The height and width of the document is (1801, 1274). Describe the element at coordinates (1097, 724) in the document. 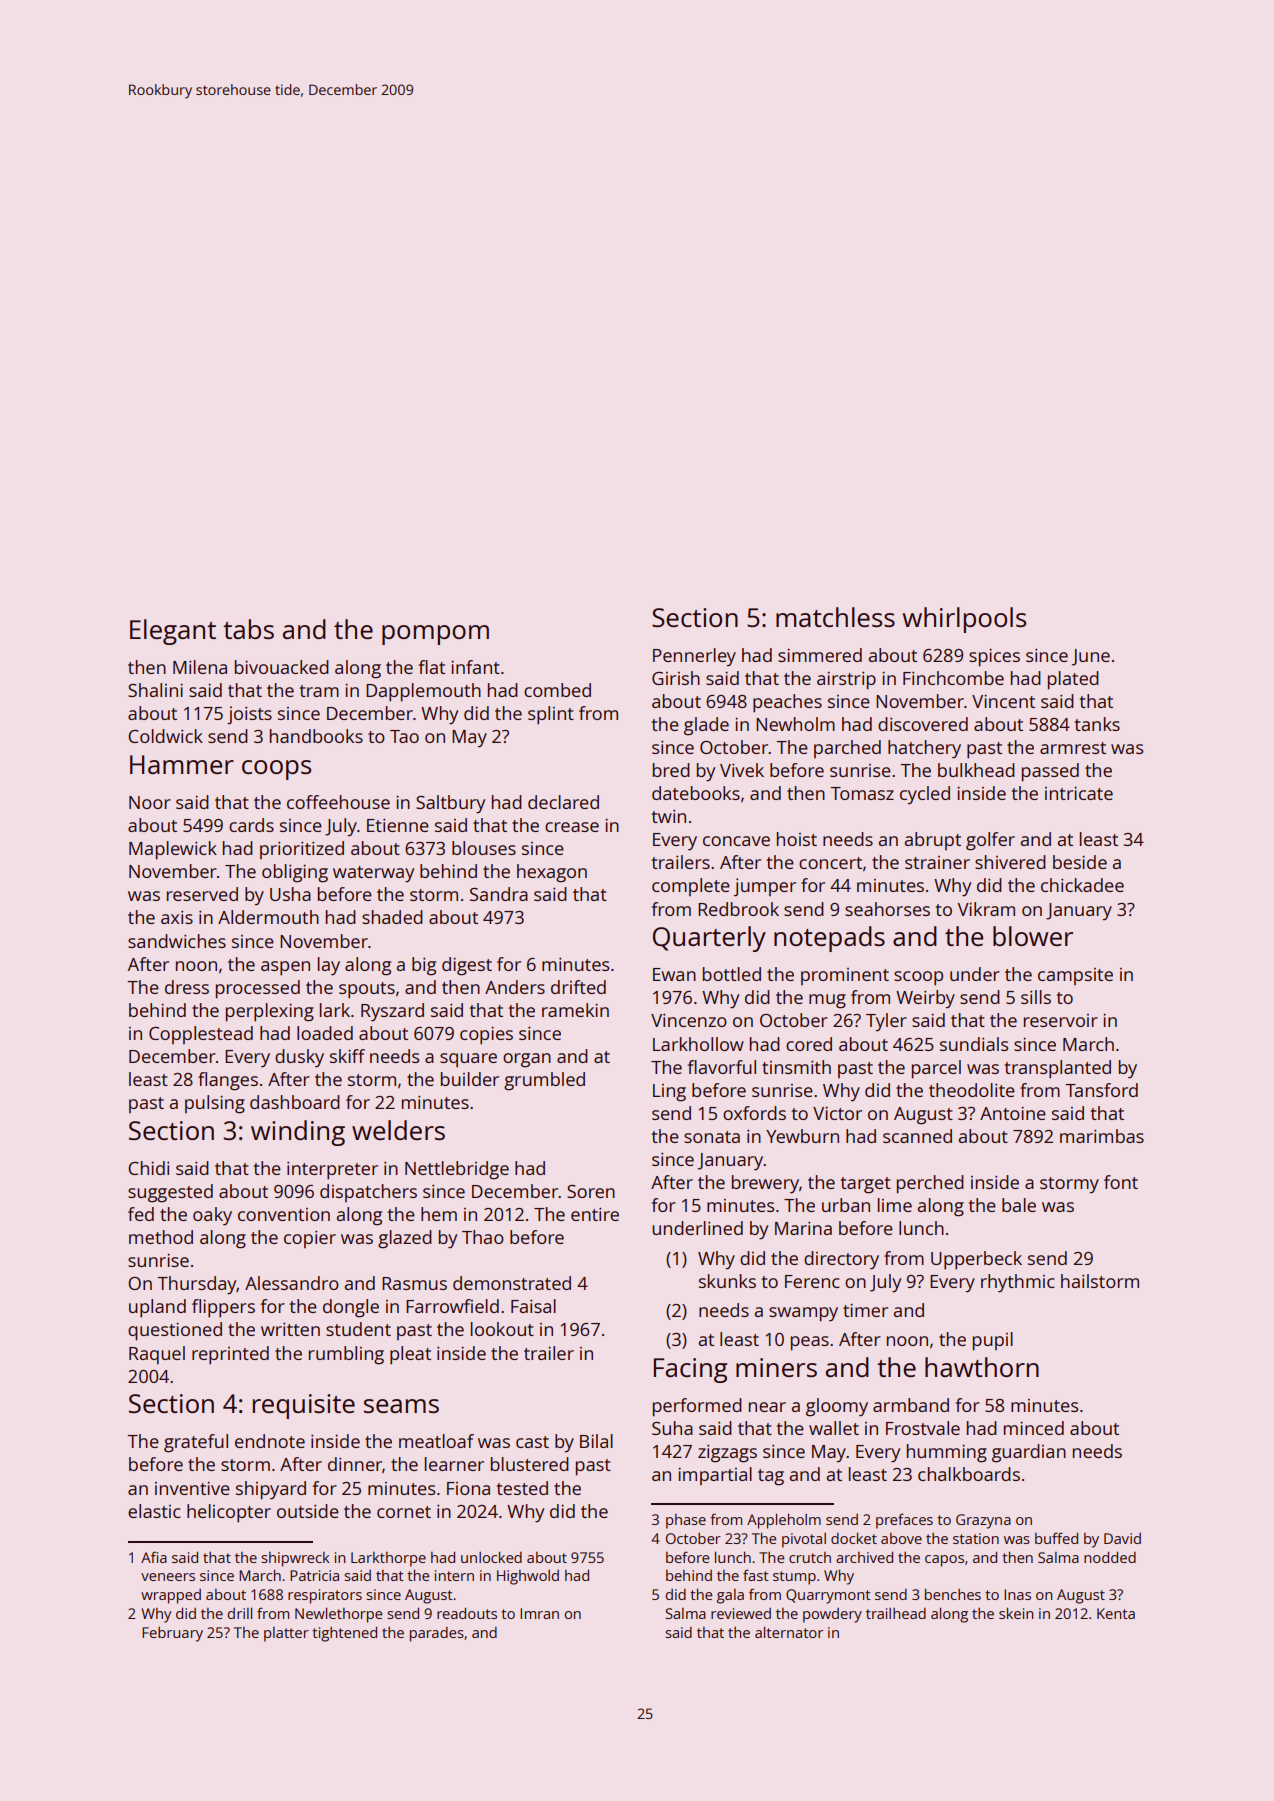

I see `tanks` at that location.
